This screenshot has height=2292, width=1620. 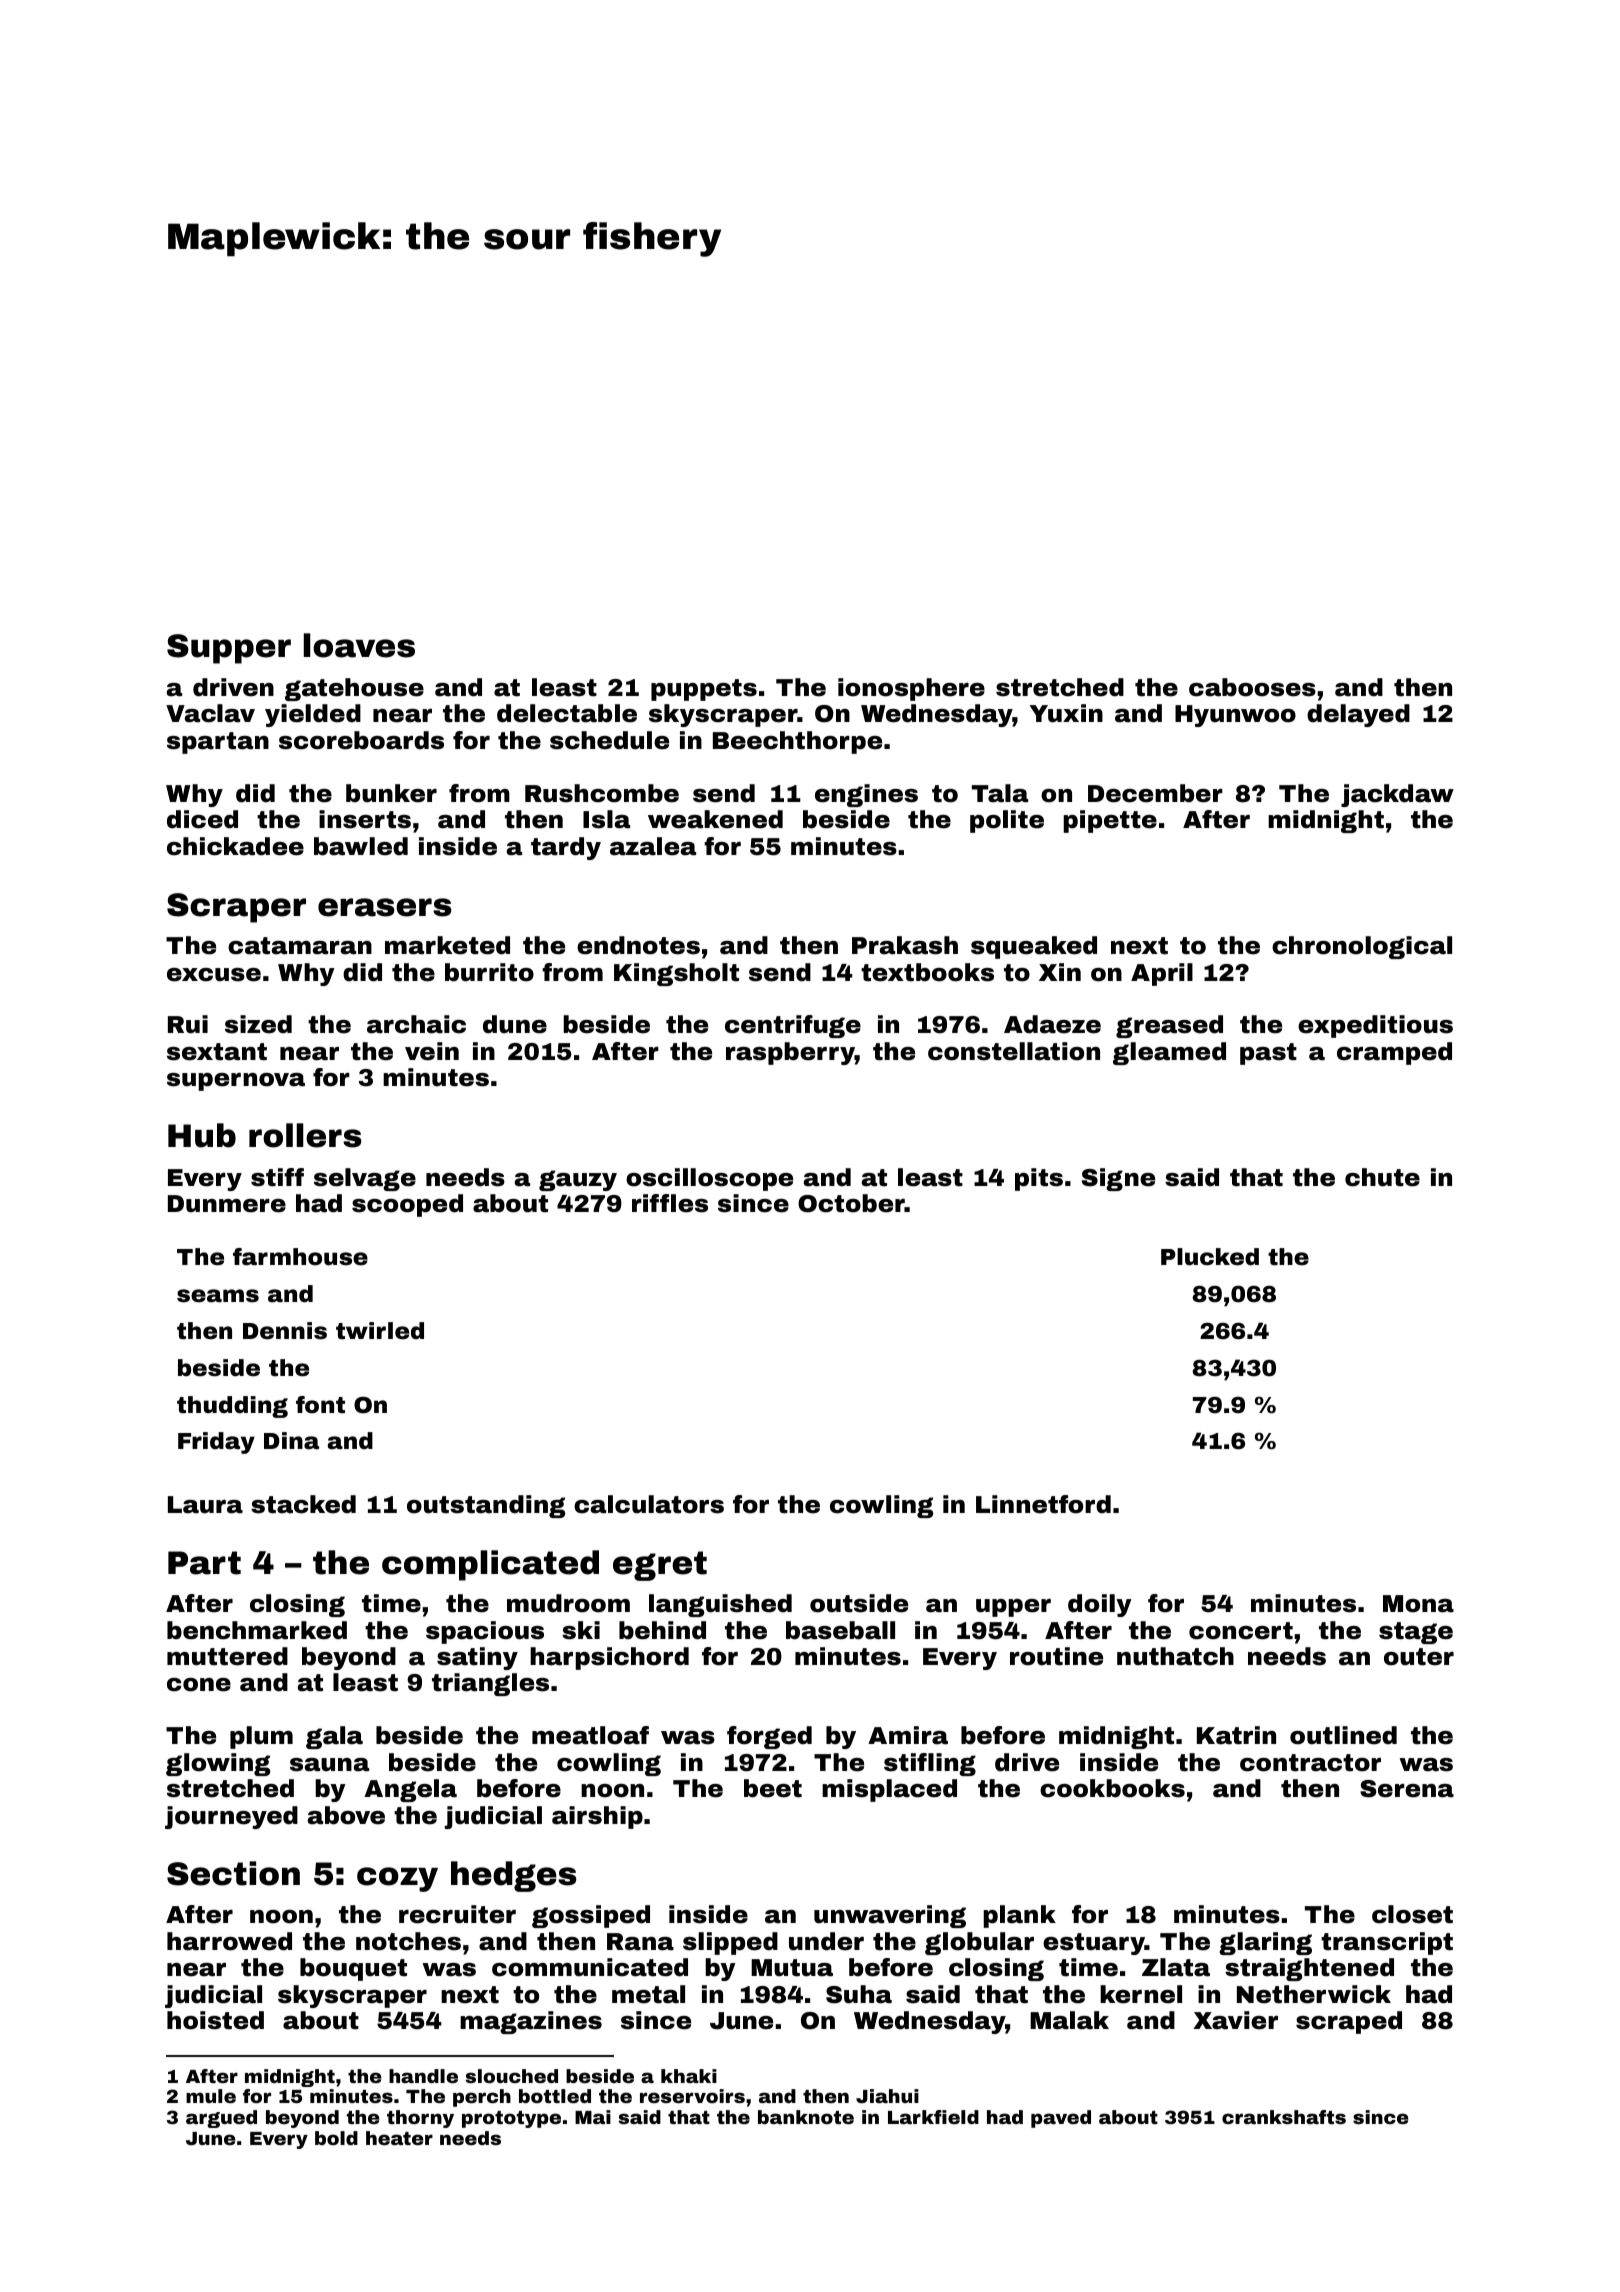 What do you see at coordinates (353, 1969) in the screenshot?
I see `bouquet` at bounding box center [353, 1969].
